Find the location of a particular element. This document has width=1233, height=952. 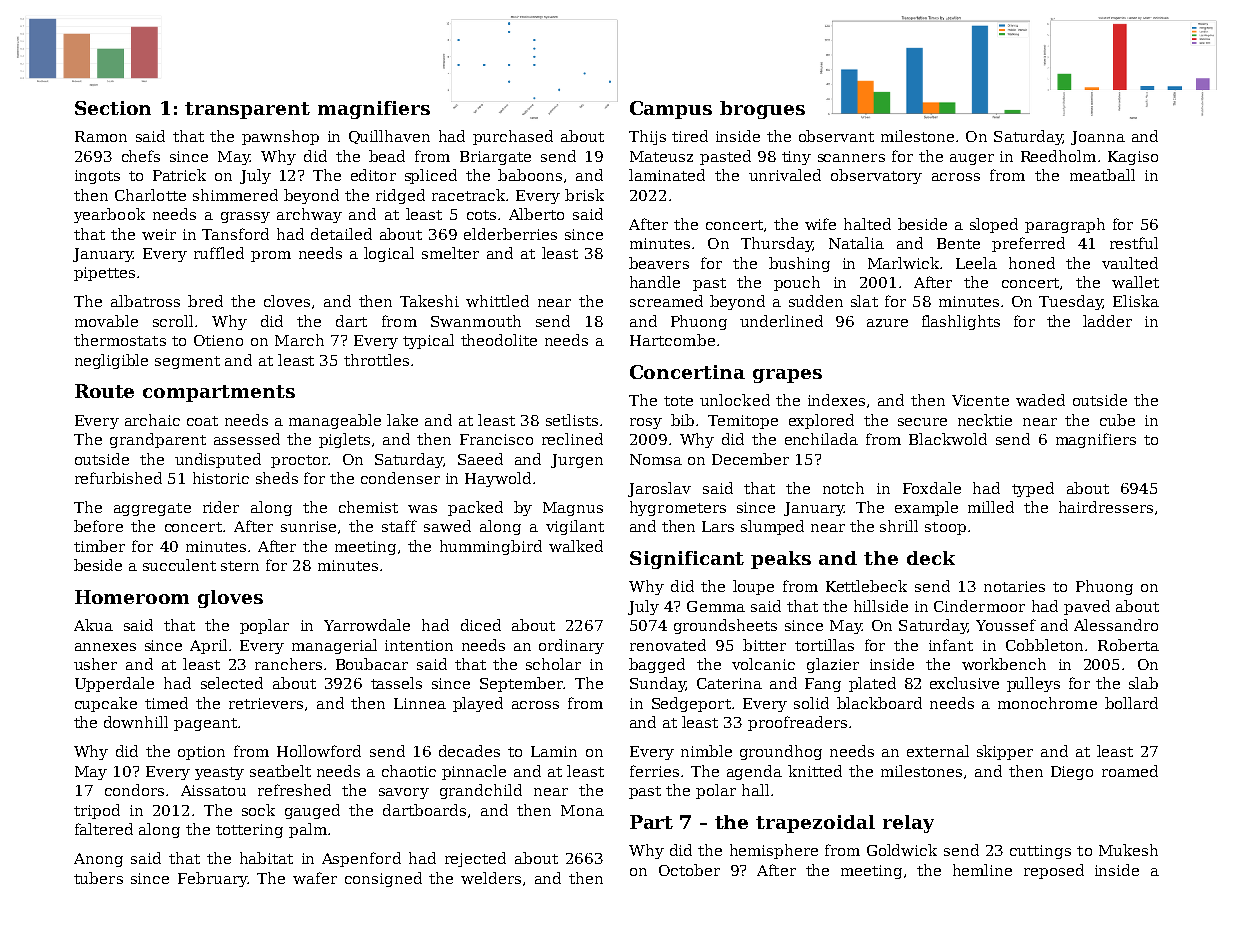

setlists is located at coordinates (572, 420).
